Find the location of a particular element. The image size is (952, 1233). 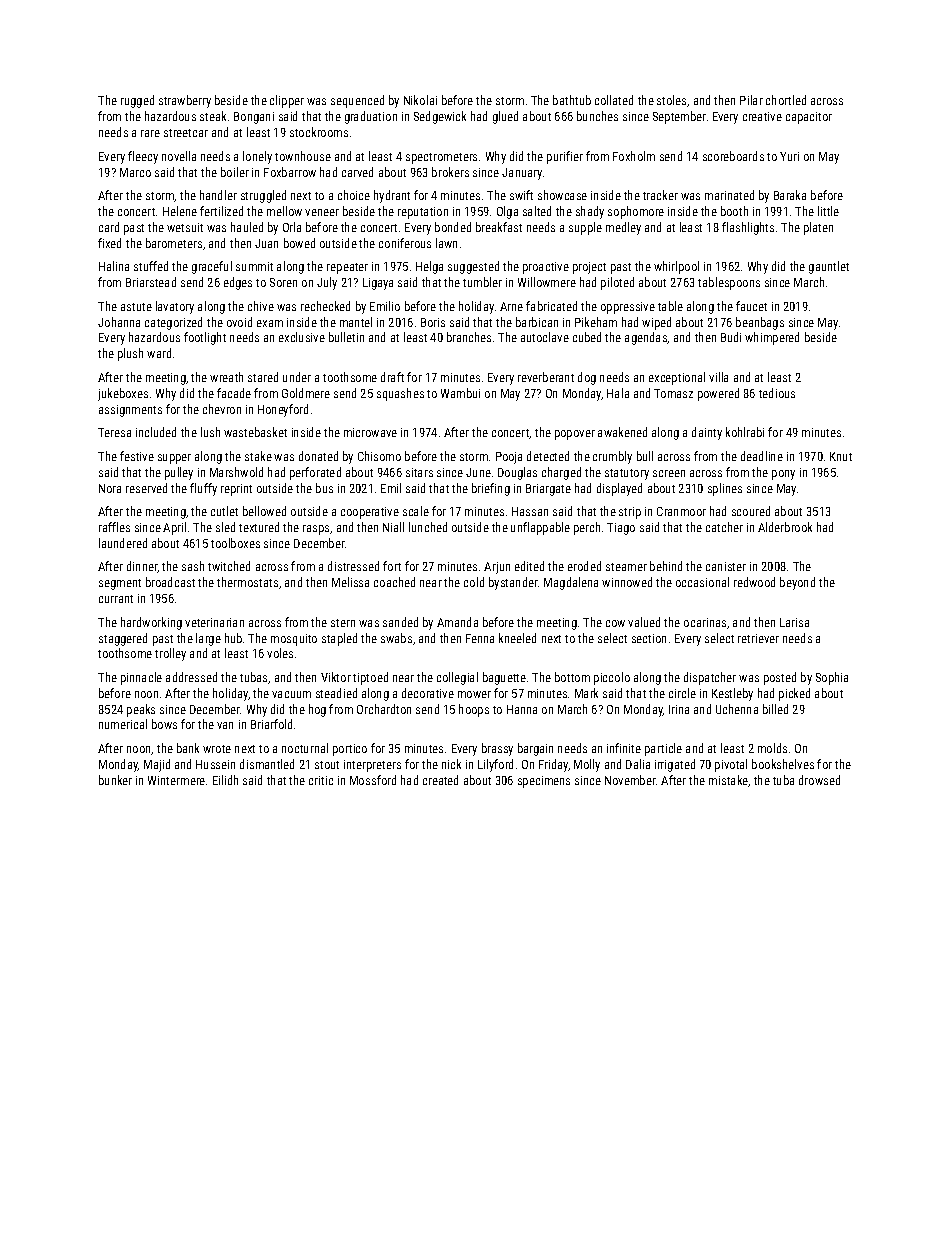

deadline is located at coordinates (762, 456).
